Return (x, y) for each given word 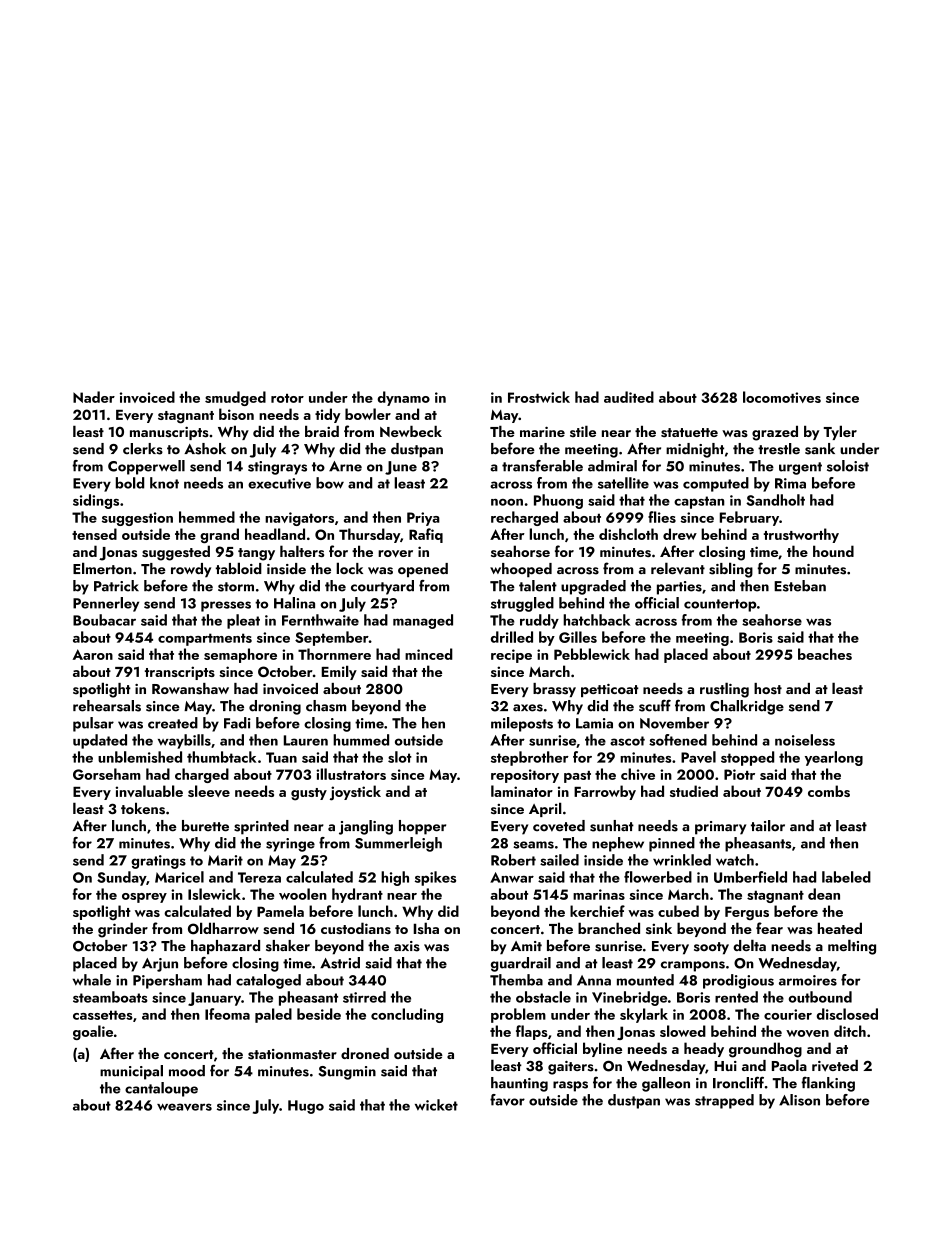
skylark (644, 1015)
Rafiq (426, 535)
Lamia (594, 723)
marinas (599, 894)
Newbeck (411, 431)
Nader (94, 397)
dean (824, 894)
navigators (299, 519)
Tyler (840, 432)
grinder (123, 930)
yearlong (834, 758)
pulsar (93, 724)
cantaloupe (161, 1089)
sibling (731, 570)
